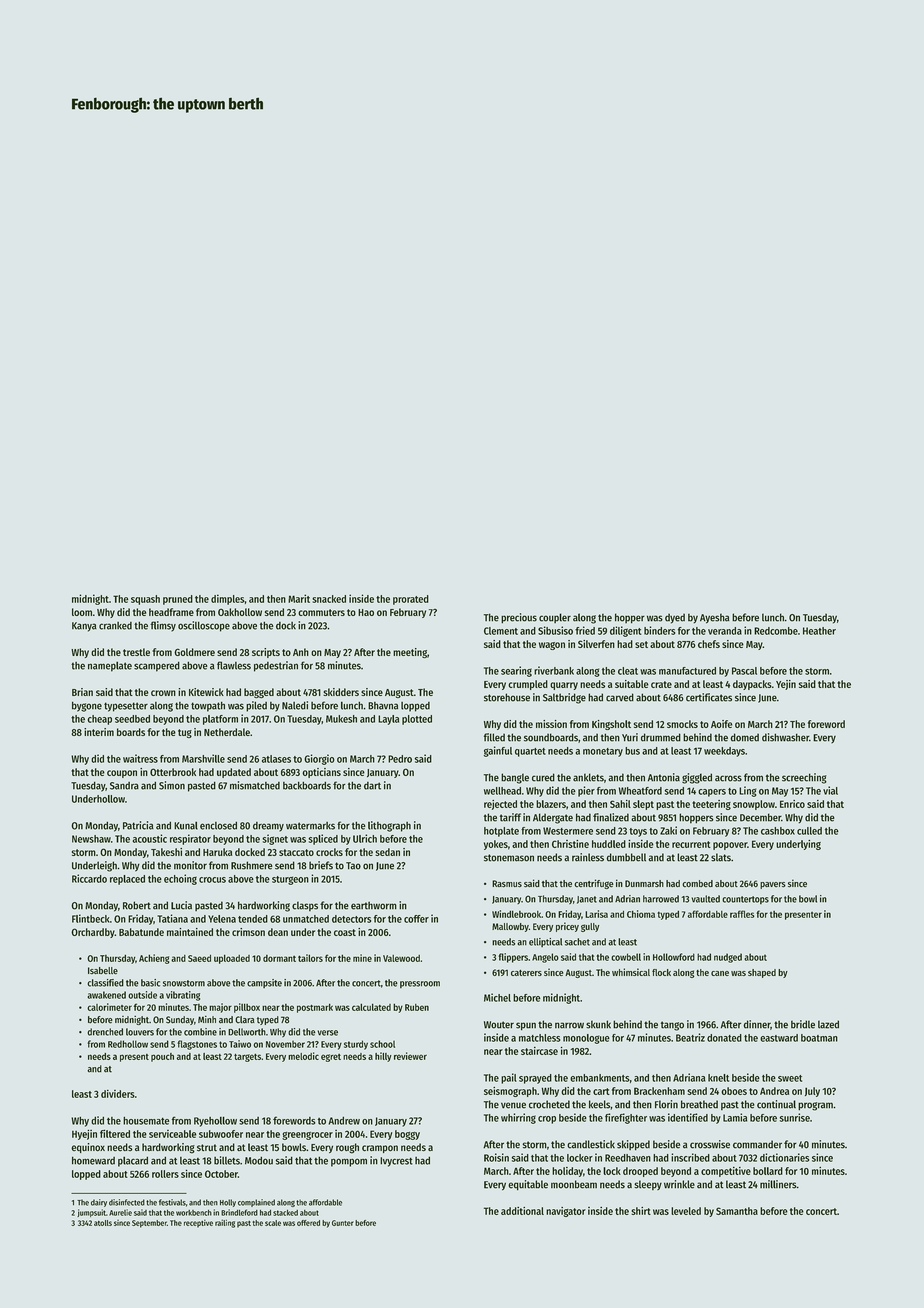  I want to click on pompom, so click(349, 1162).
